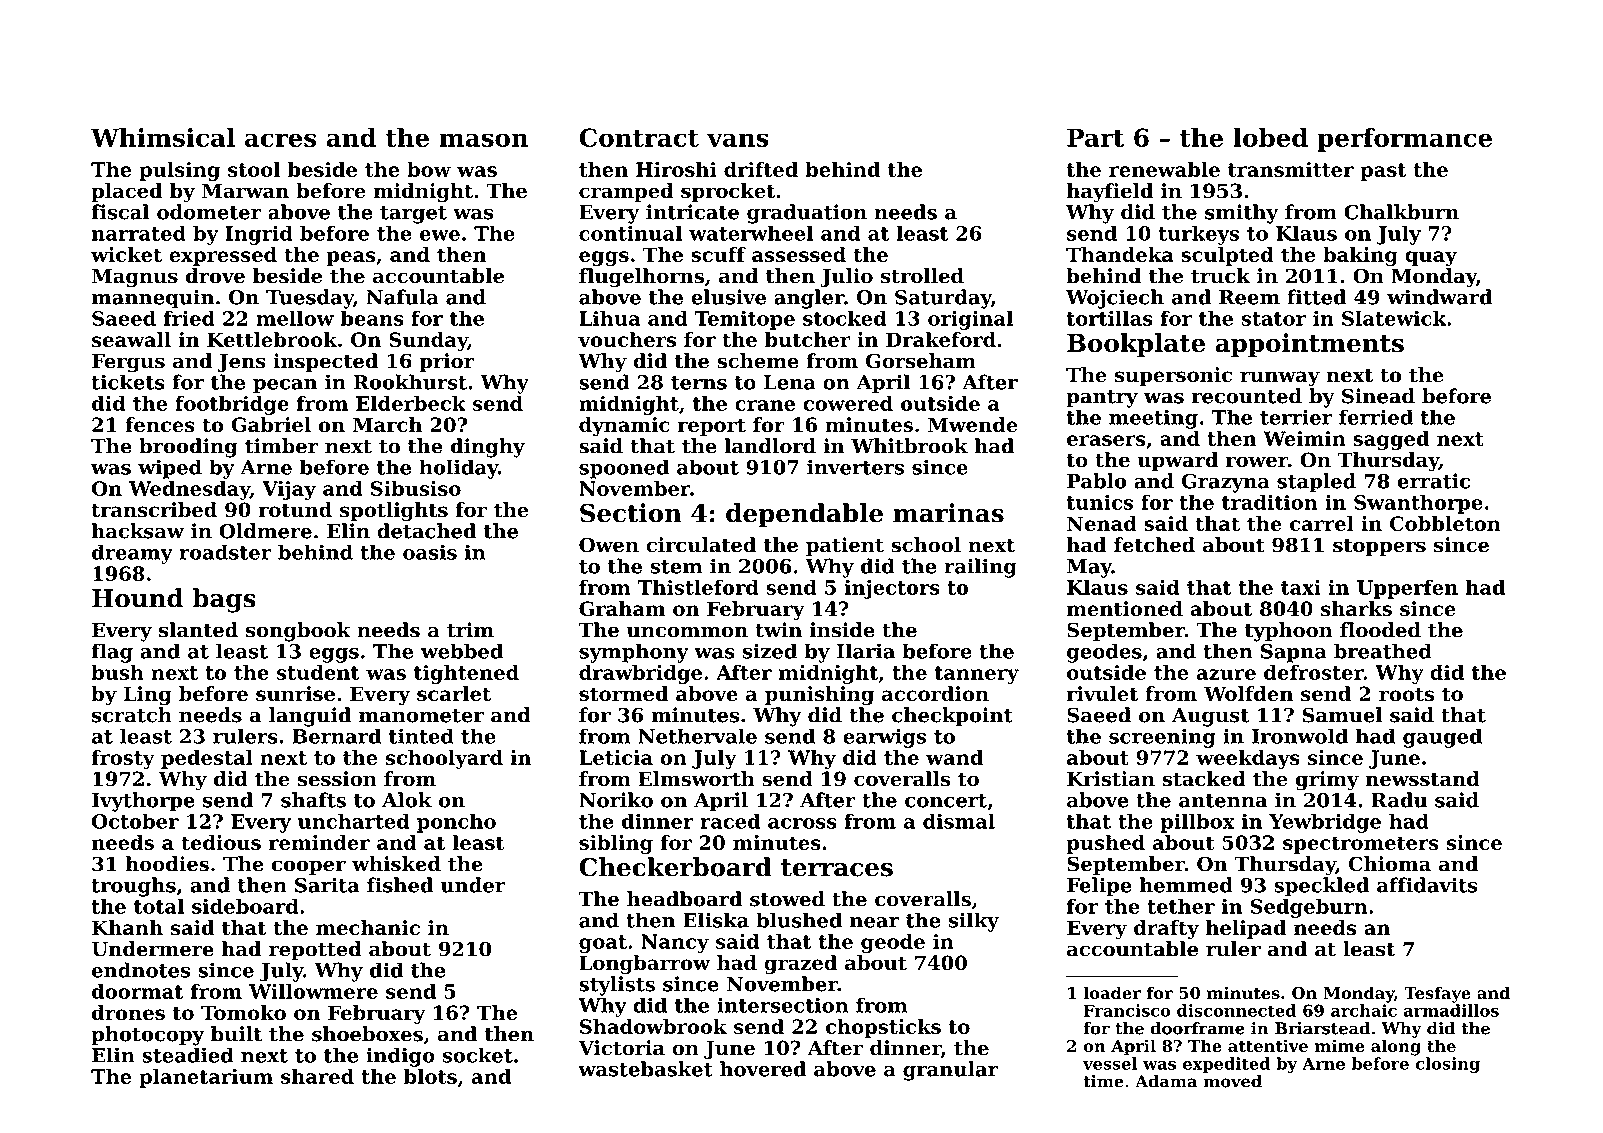 The image size is (1603, 1133). What do you see at coordinates (153, 299) in the page?
I see `mannequin` at bounding box center [153, 299].
